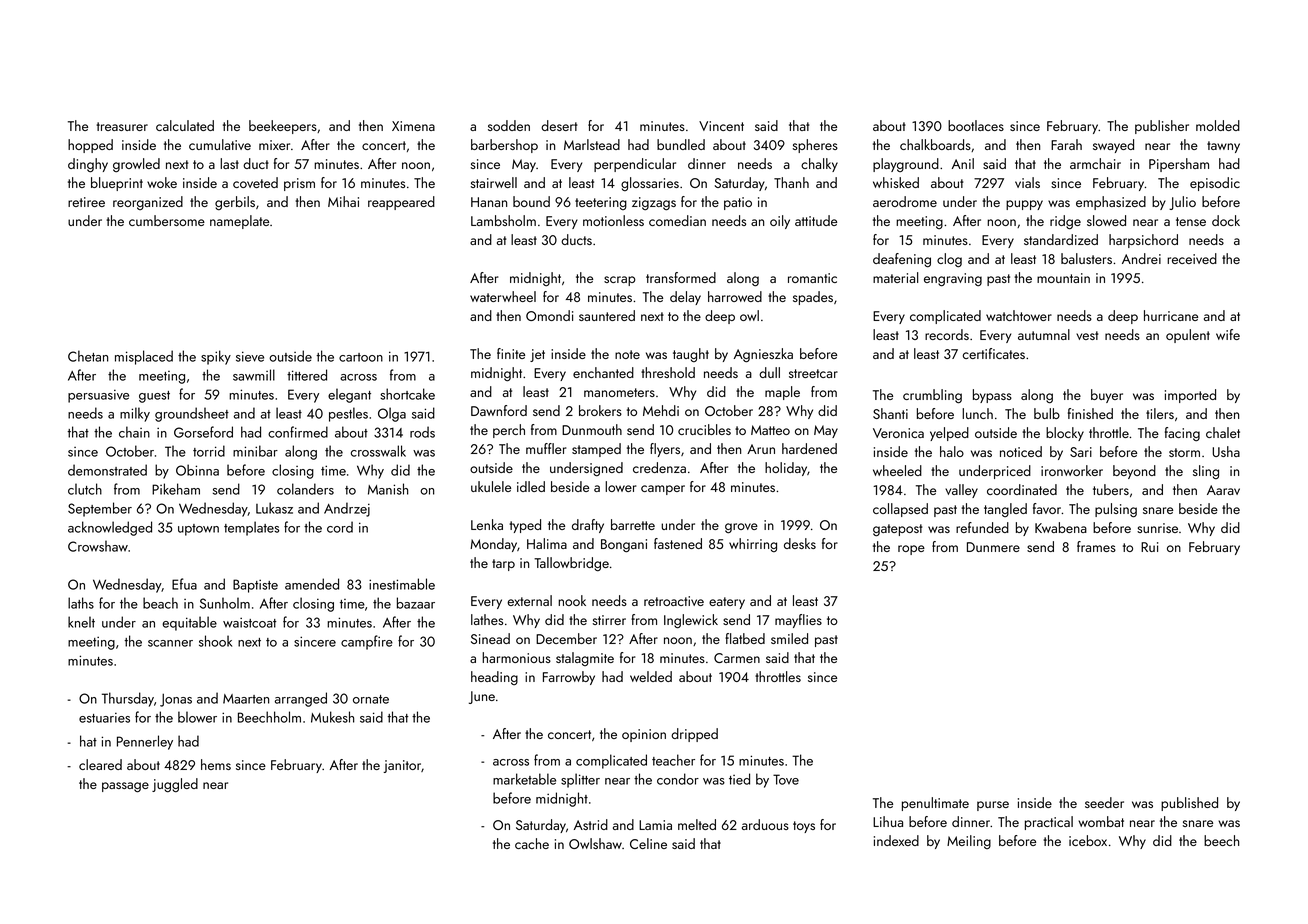 The width and height of the image is (1308, 924). I want to click on nook, so click(572, 600).
